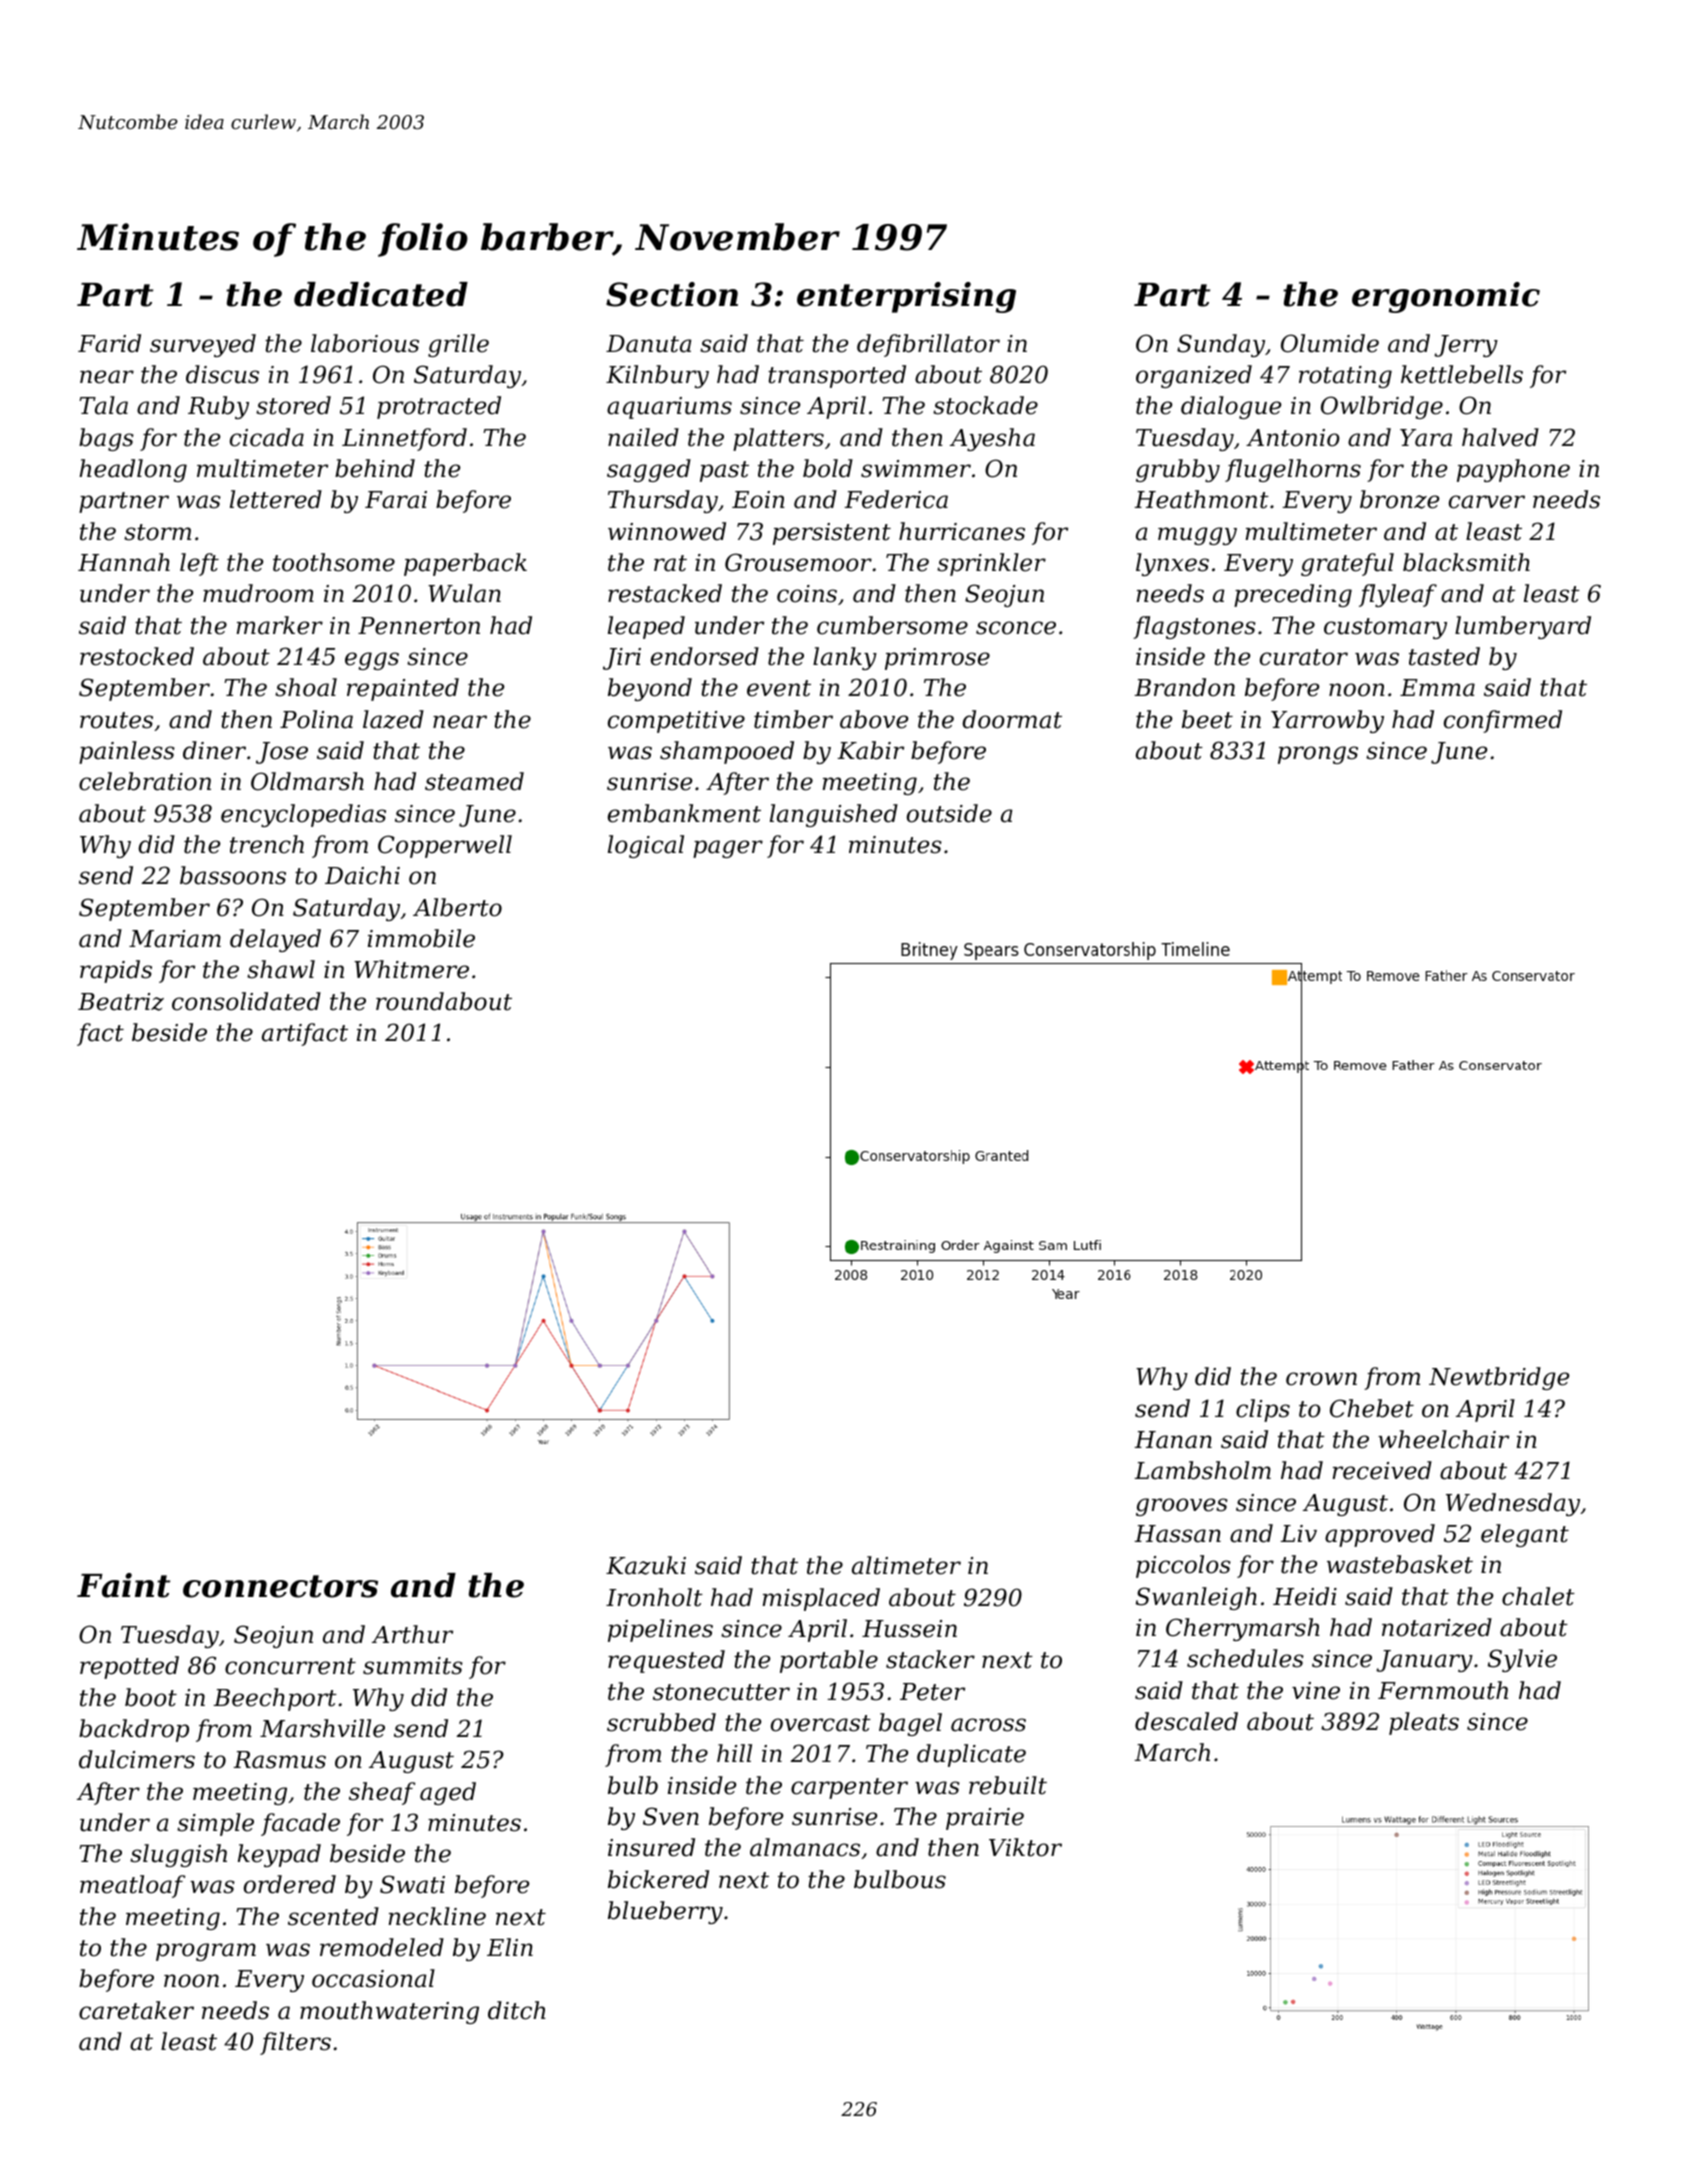 The image size is (1683, 2178). I want to click on caretaker, so click(136, 2010).
